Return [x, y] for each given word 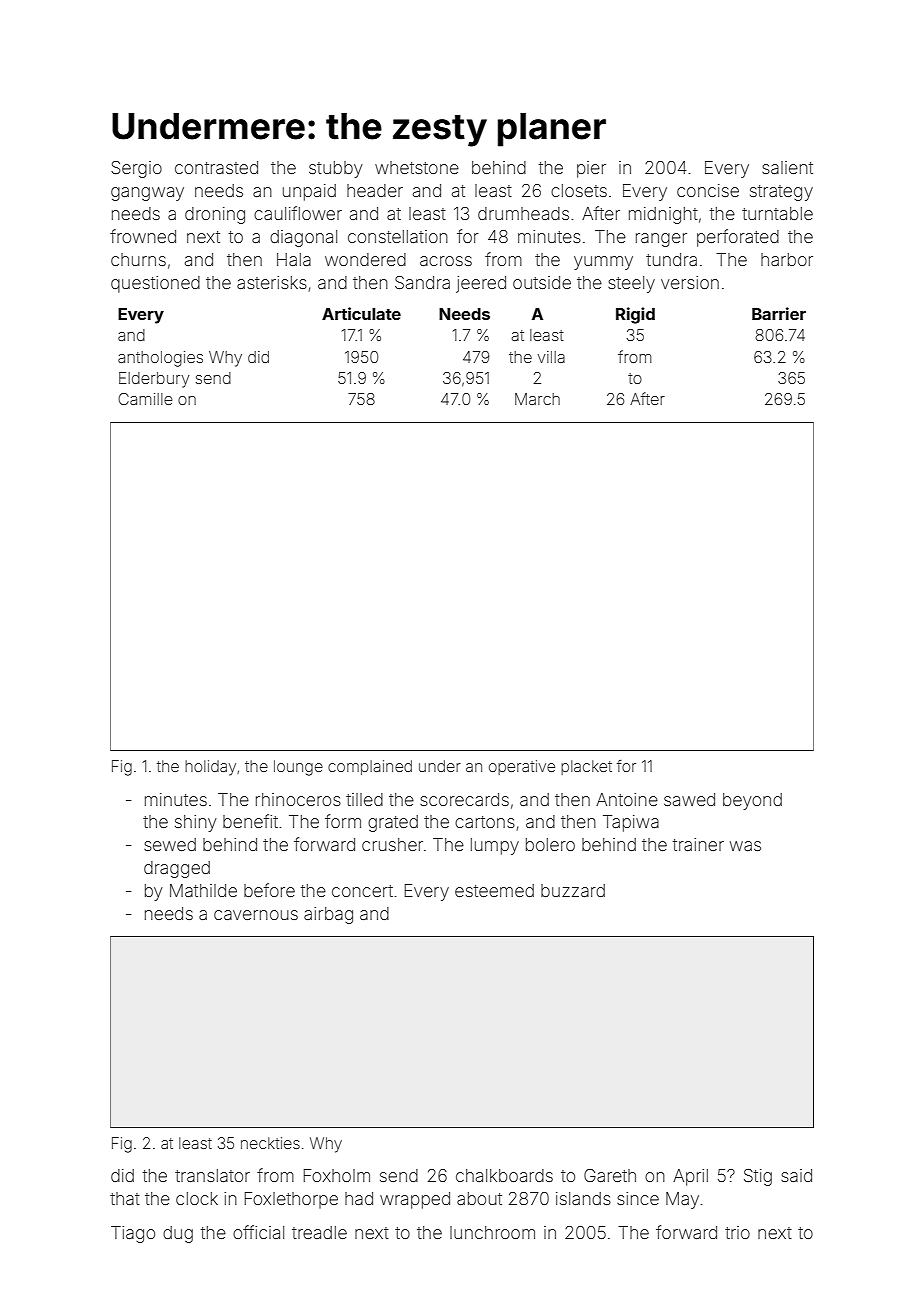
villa [551, 357]
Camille [145, 399]
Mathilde [203, 890]
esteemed [494, 890]
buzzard [573, 890]
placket [586, 767]
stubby [336, 169]
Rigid [635, 315]
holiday [210, 768]
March [537, 399]
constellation [398, 236]
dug [178, 1234]
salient [787, 167]
